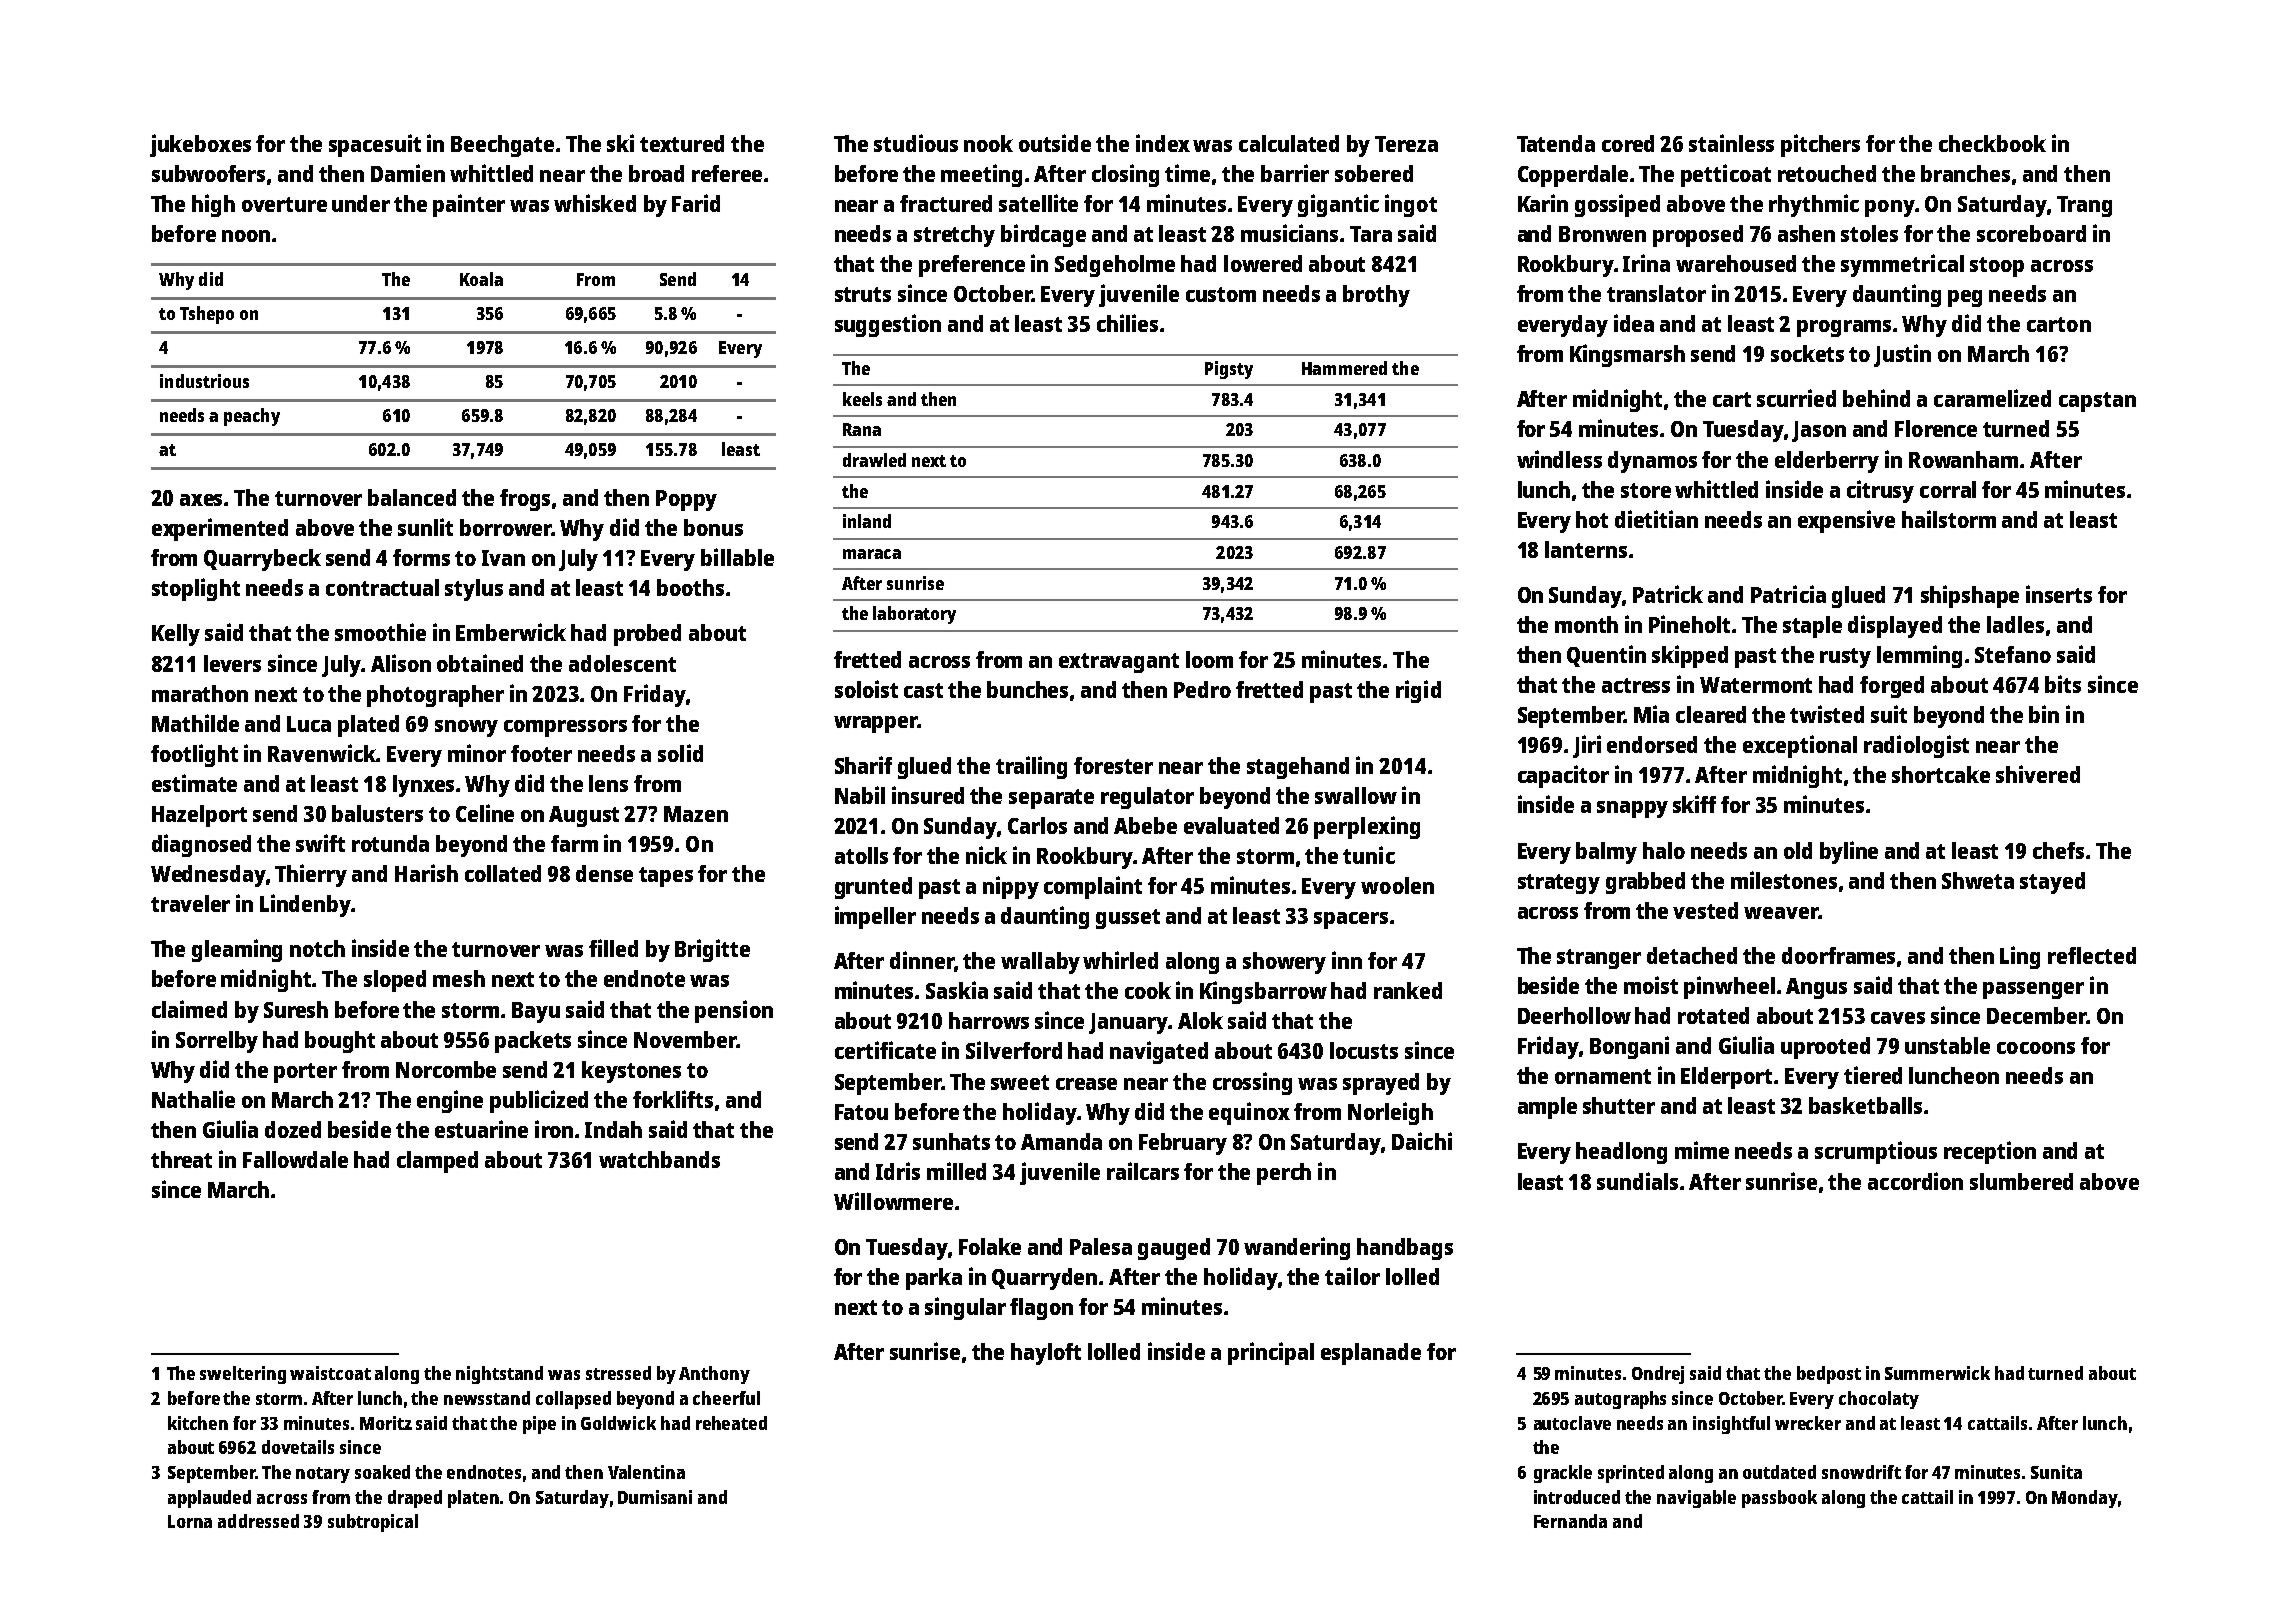 The width and height of the page is (2292, 1620). What do you see at coordinates (981, 175) in the page?
I see `meeting` at bounding box center [981, 175].
